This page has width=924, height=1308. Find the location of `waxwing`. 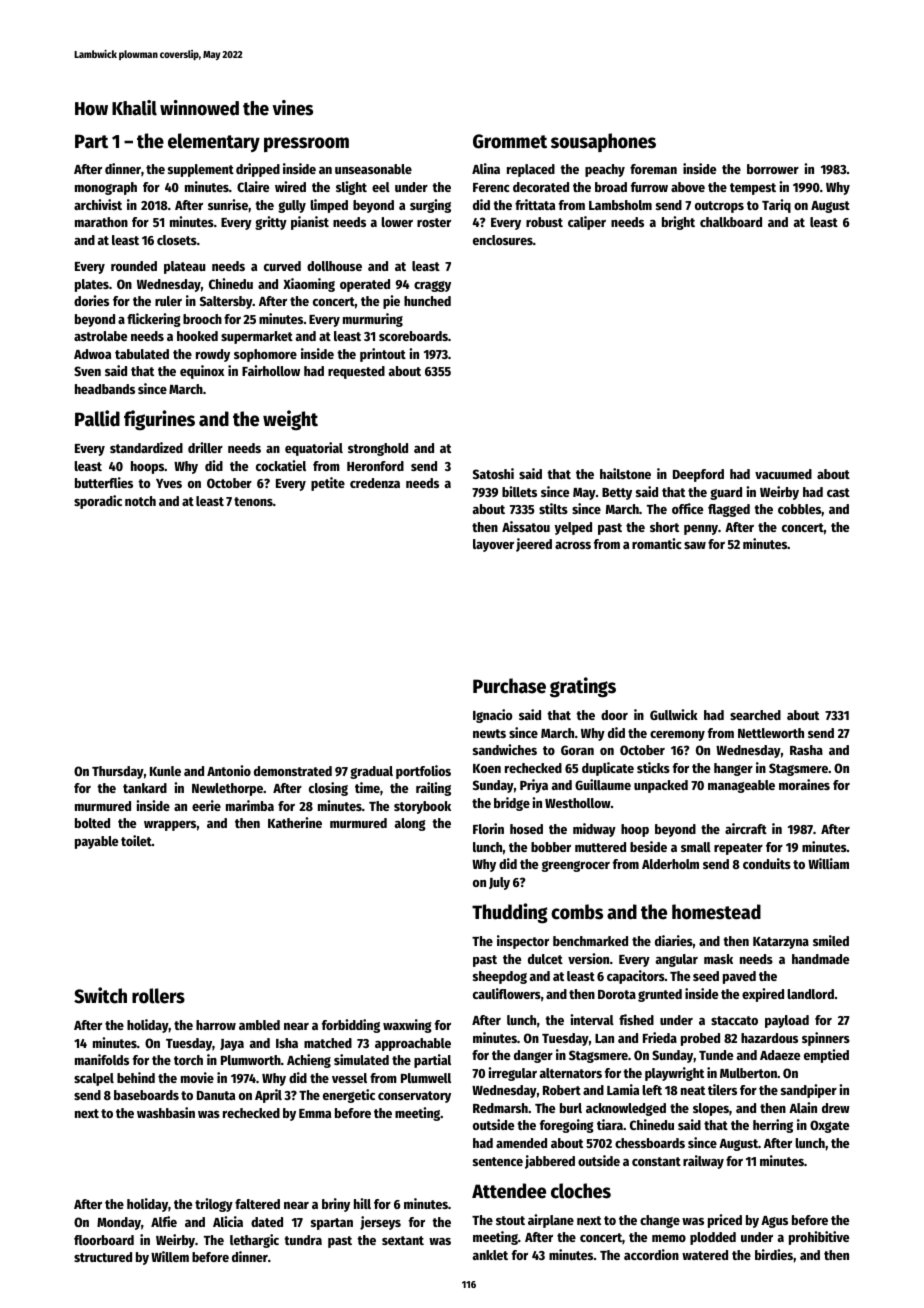

waxwing is located at coordinates (407, 1026).
